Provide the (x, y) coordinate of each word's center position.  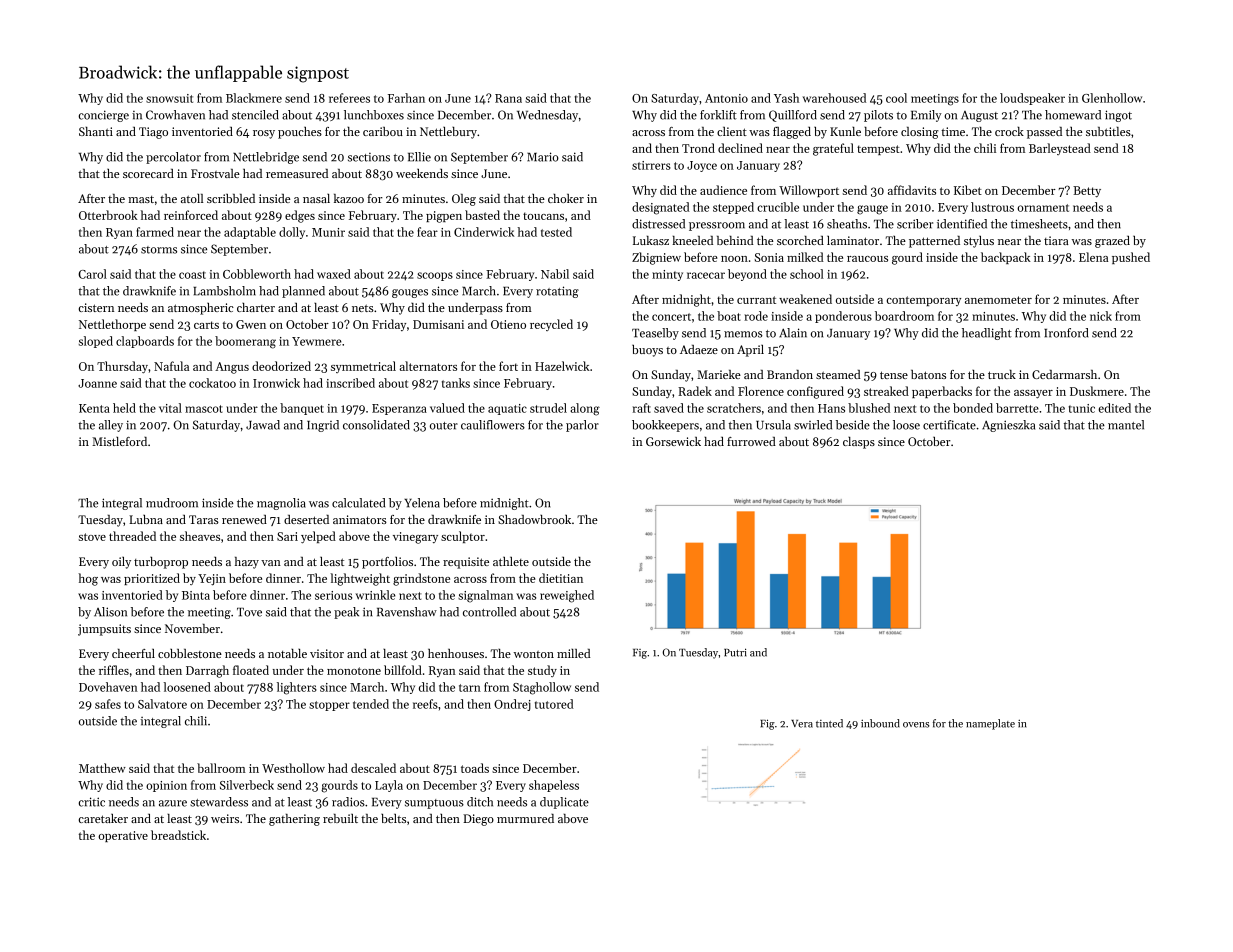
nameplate (990, 724)
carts (206, 325)
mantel (1126, 425)
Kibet (968, 190)
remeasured (297, 173)
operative (123, 836)
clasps (859, 443)
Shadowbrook (534, 519)
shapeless (554, 786)
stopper (329, 706)
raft (642, 408)
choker (566, 198)
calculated (358, 503)
